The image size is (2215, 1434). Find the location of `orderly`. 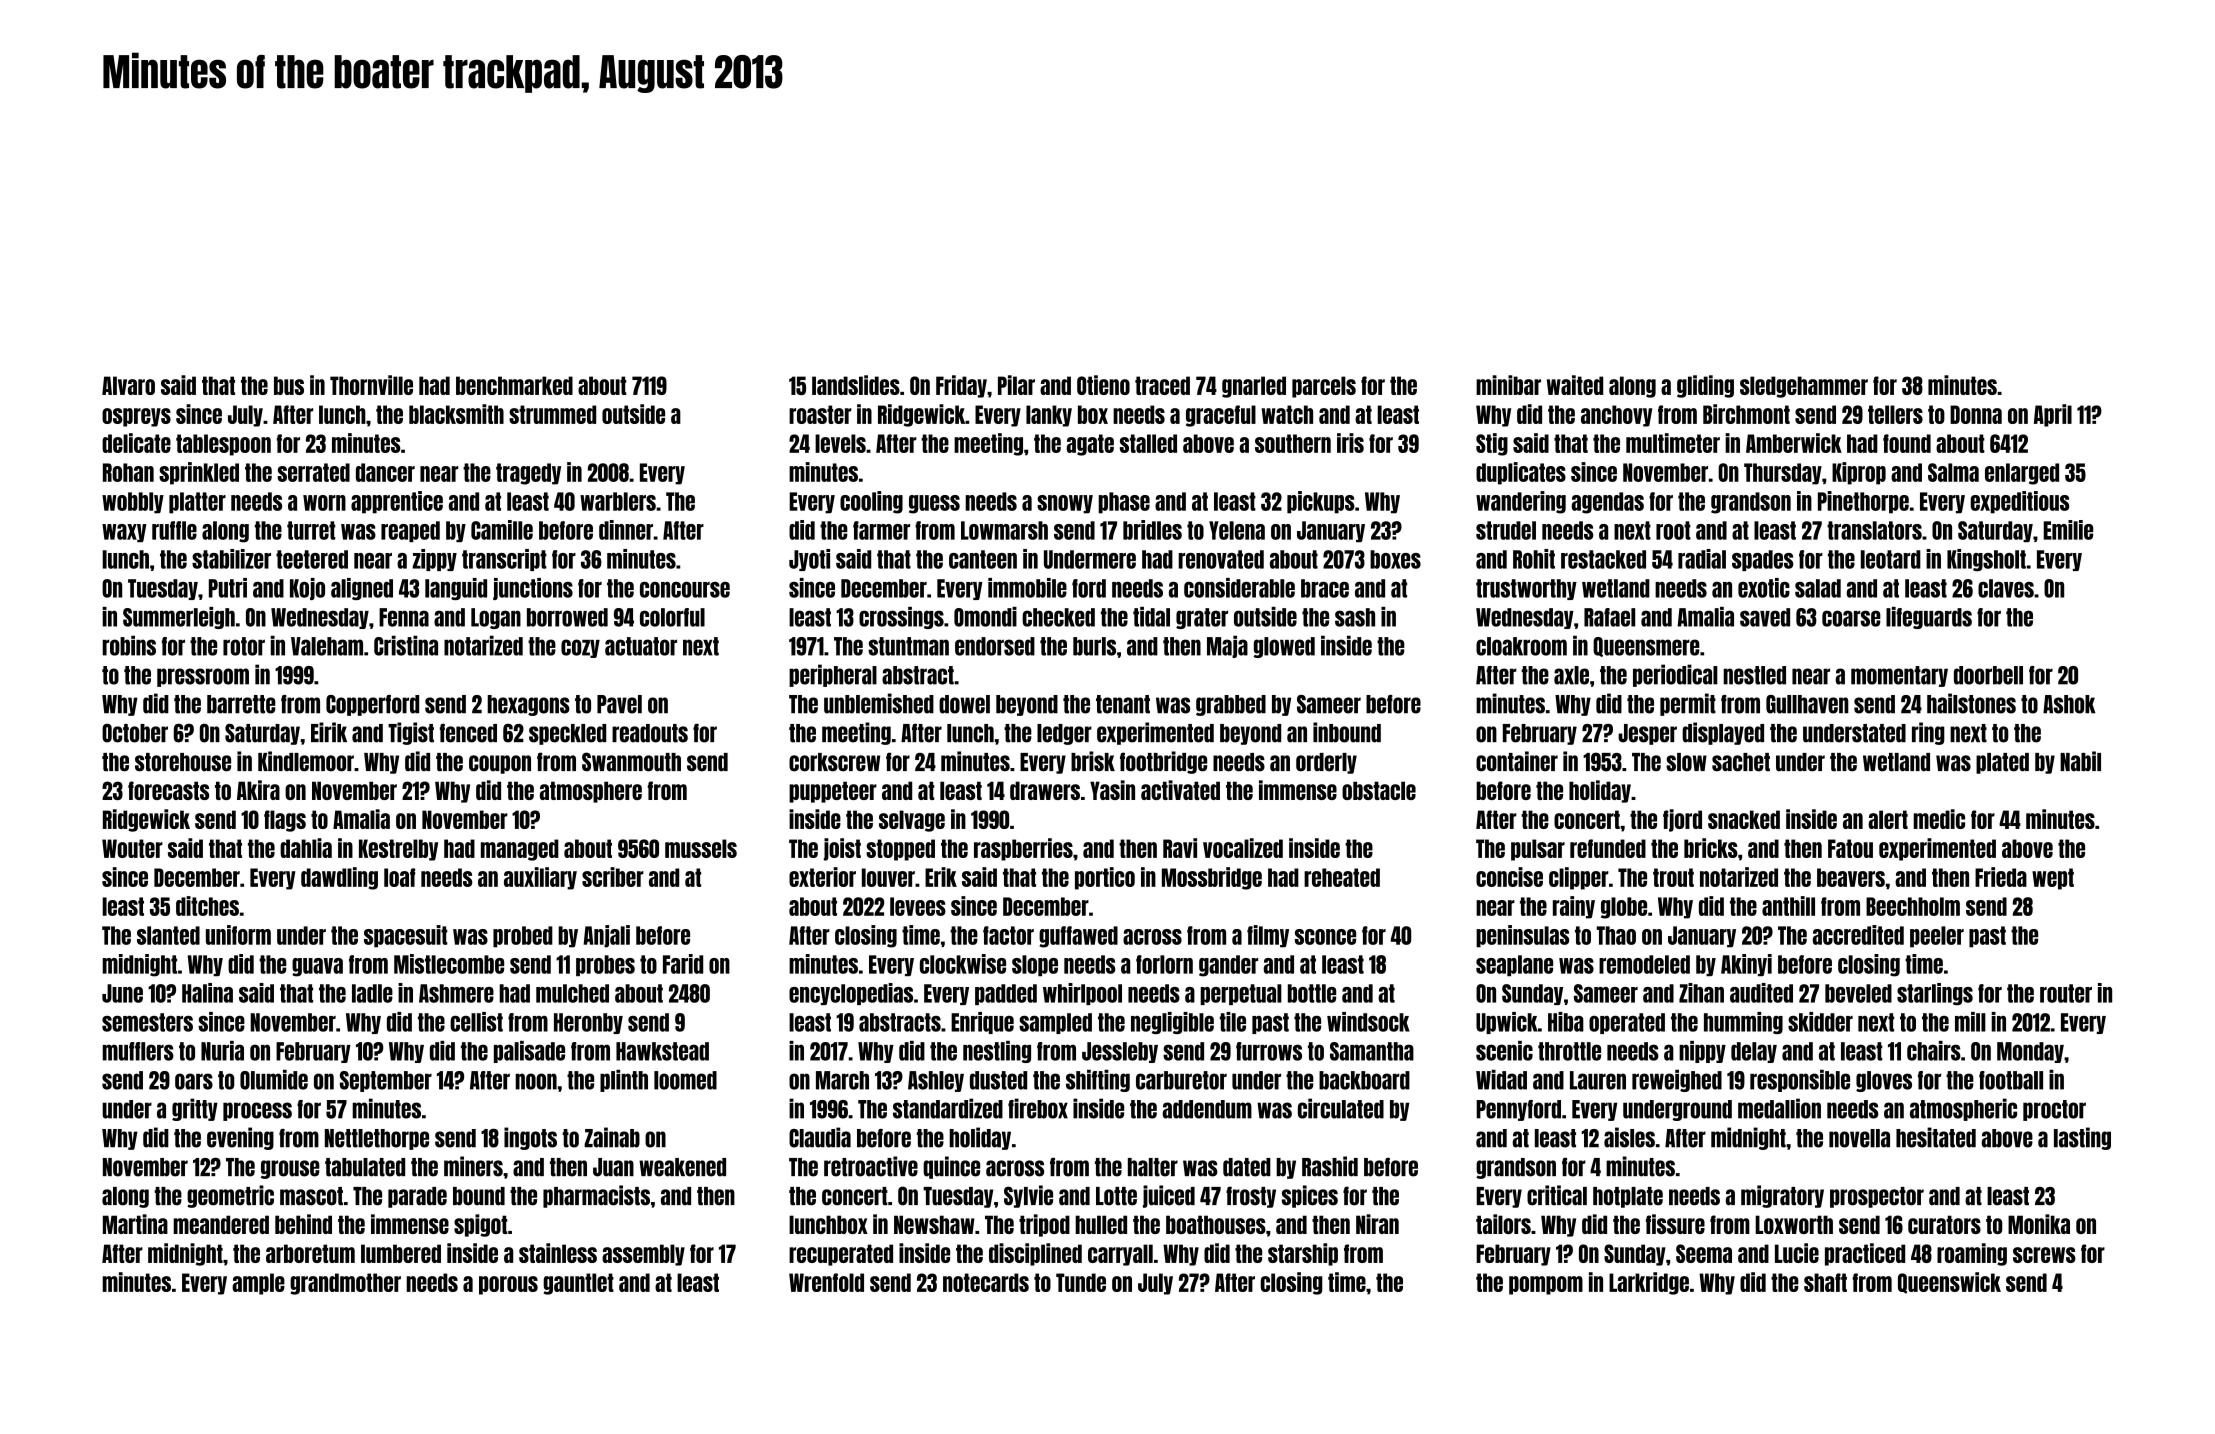

orderly is located at coordinates (1326, 763).
